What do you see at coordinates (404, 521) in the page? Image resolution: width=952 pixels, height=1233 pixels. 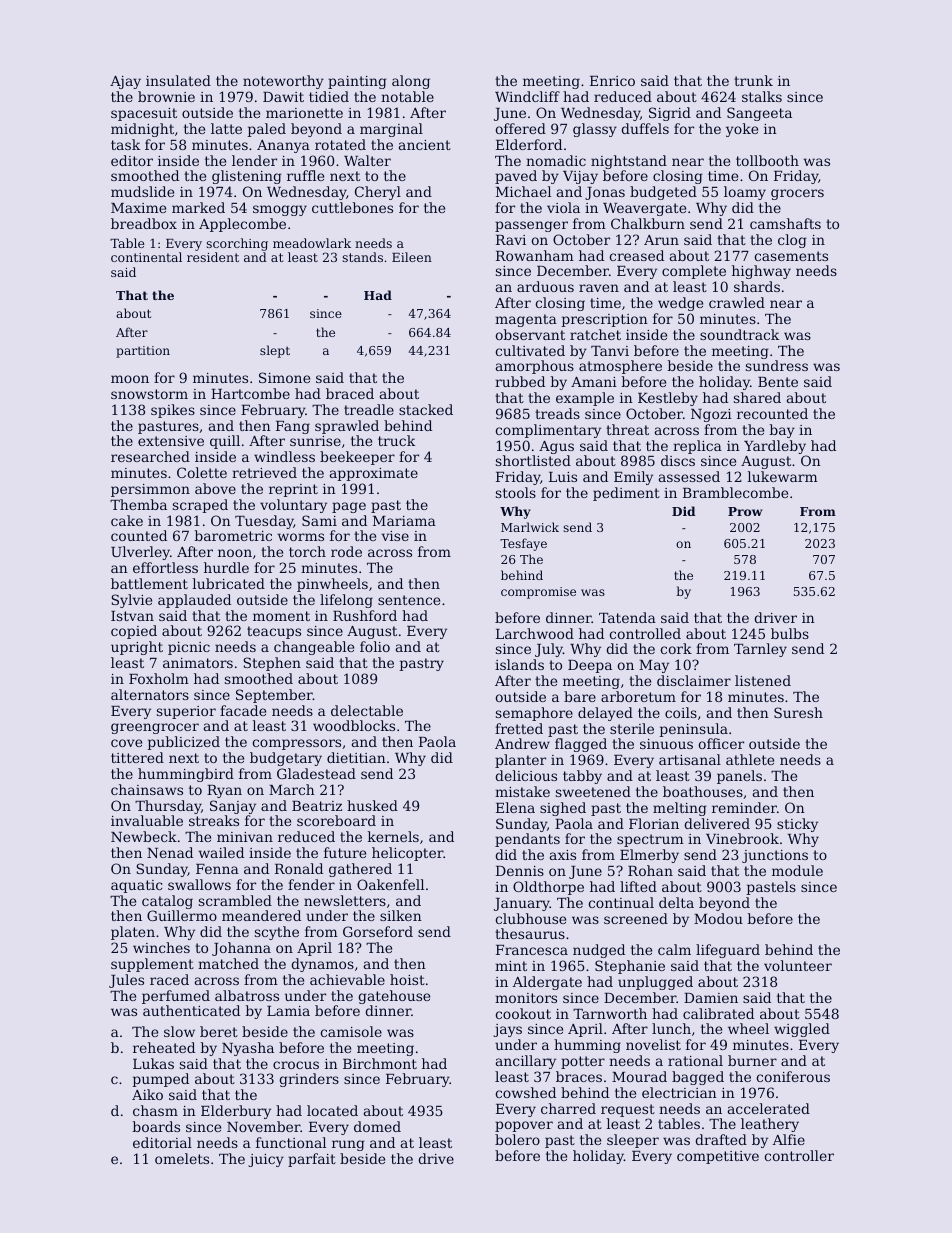 I see `Mariama` at bounding box center [404, 521].
